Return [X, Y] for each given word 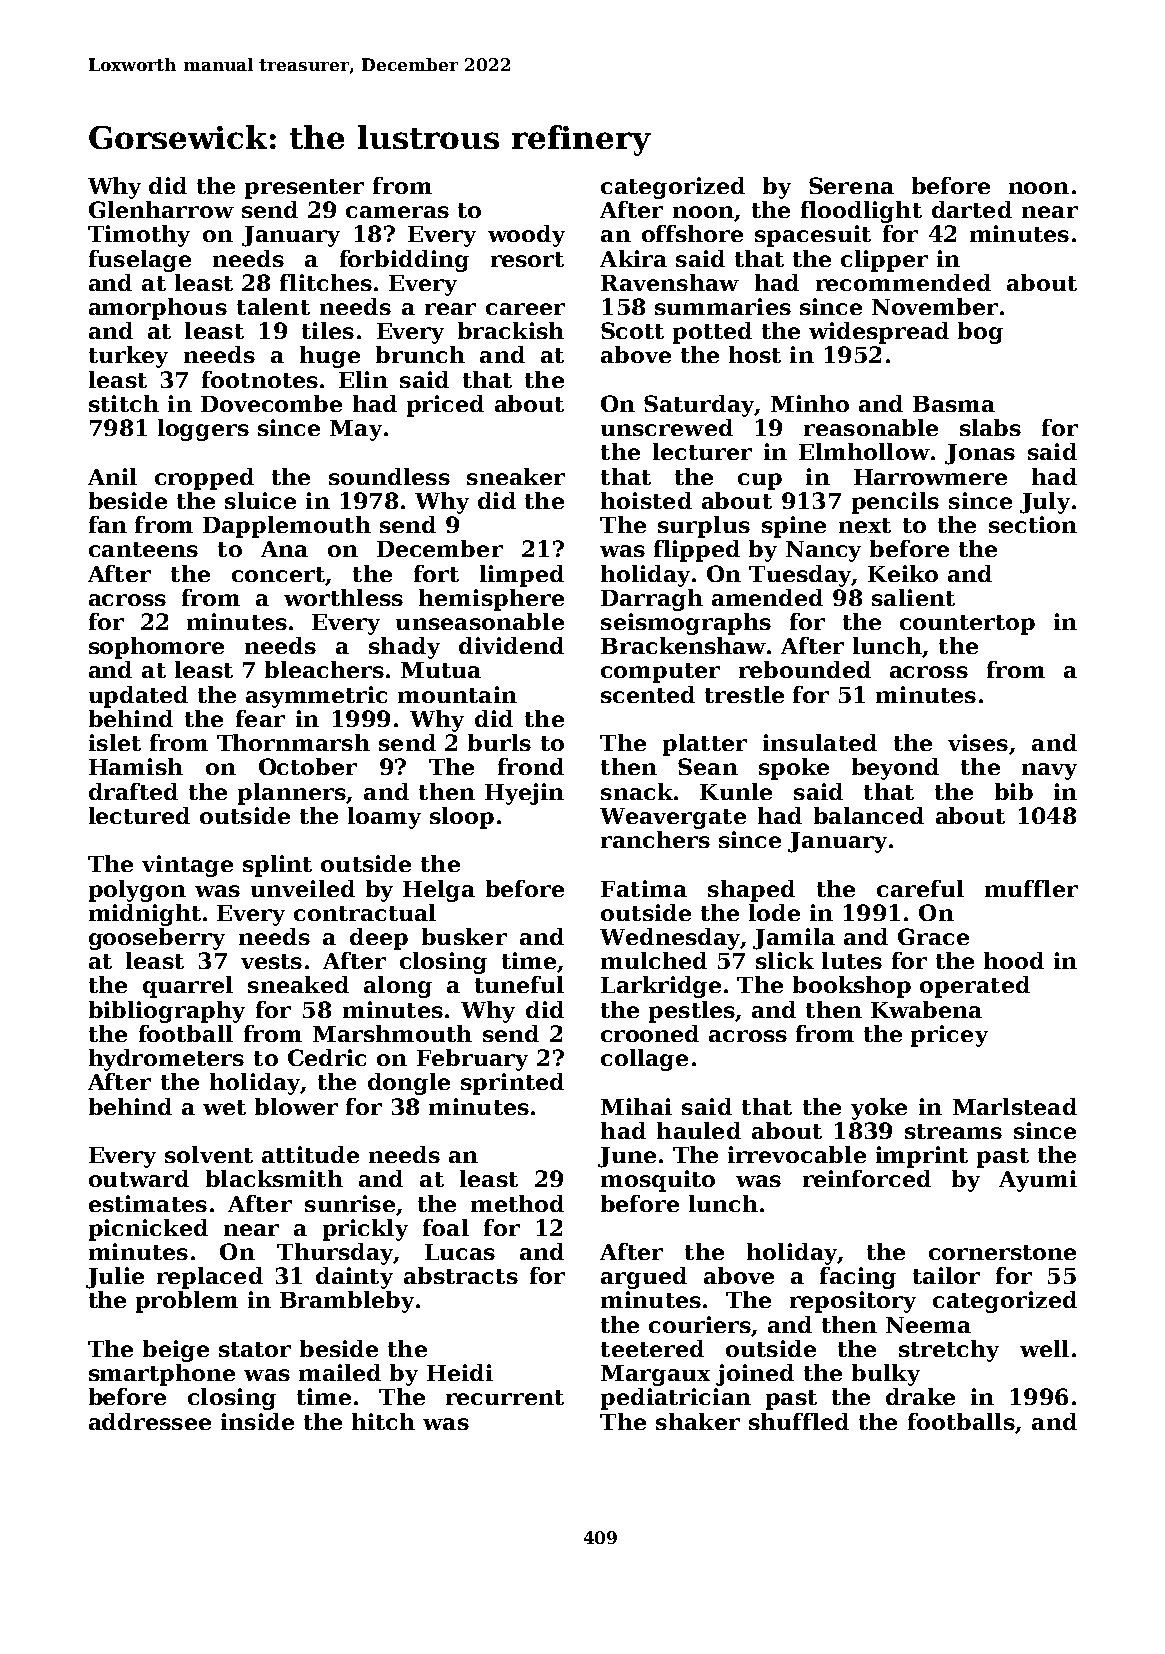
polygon [137, 891]
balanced [869, 815]
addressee [150, 1421]
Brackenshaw [684, 645]
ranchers [655, 839]
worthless [343, 597]
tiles [328, 330]
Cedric [327, 1057]
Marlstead [1015, 1106]
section [1033, 524]
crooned [650, 1033]
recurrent [505, 1397]
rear [450, 309]
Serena [851, 185]
